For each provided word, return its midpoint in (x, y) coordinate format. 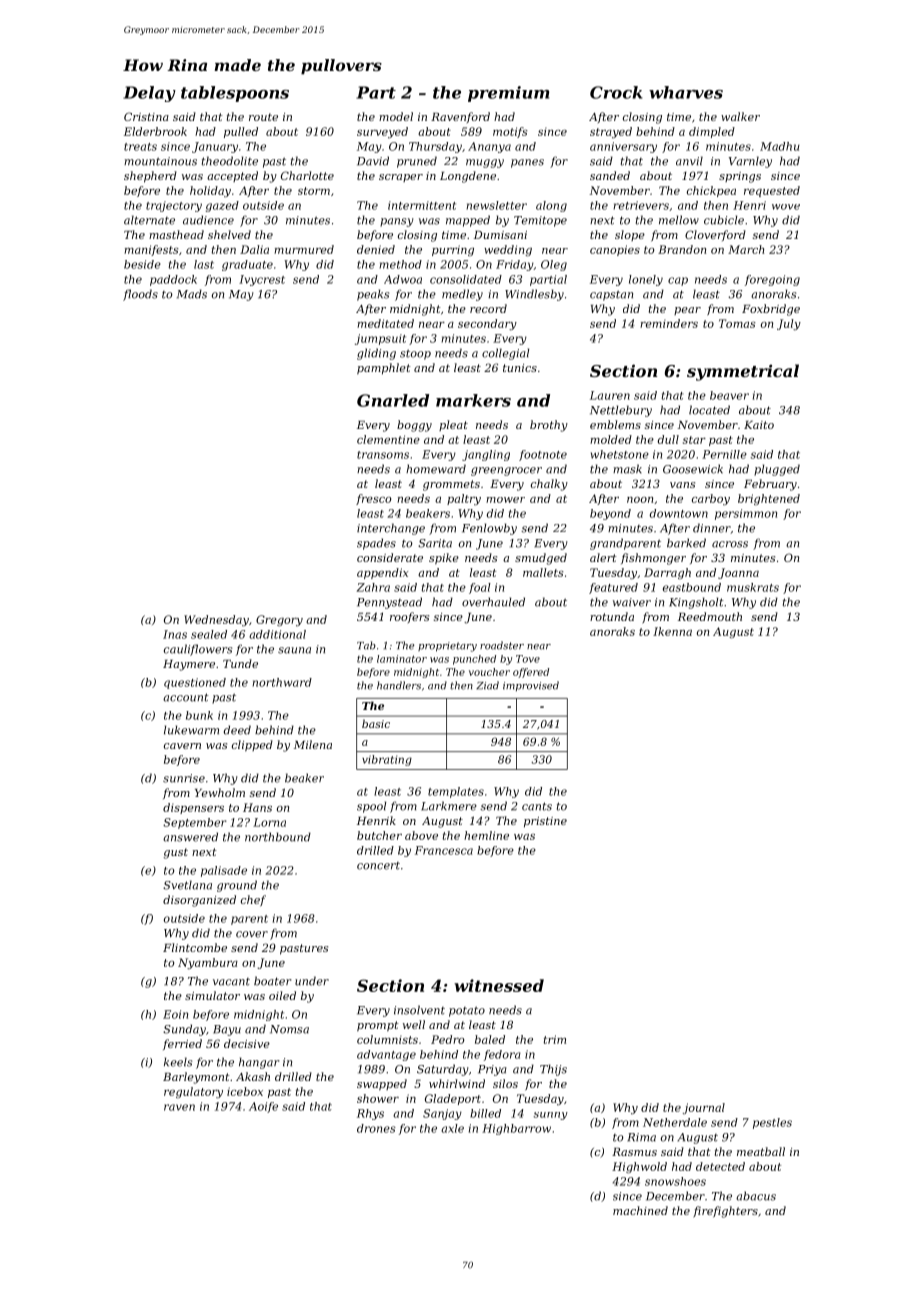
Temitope (540, 221)
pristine (545, 822)
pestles (772, 1123)
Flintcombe (195, 947)
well (414, 1024)
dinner (712, 528)
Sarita (435, 543)
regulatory (193, 1092)
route (263, 117)
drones (376, 1128)
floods (140, 295)
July (789, 324)
